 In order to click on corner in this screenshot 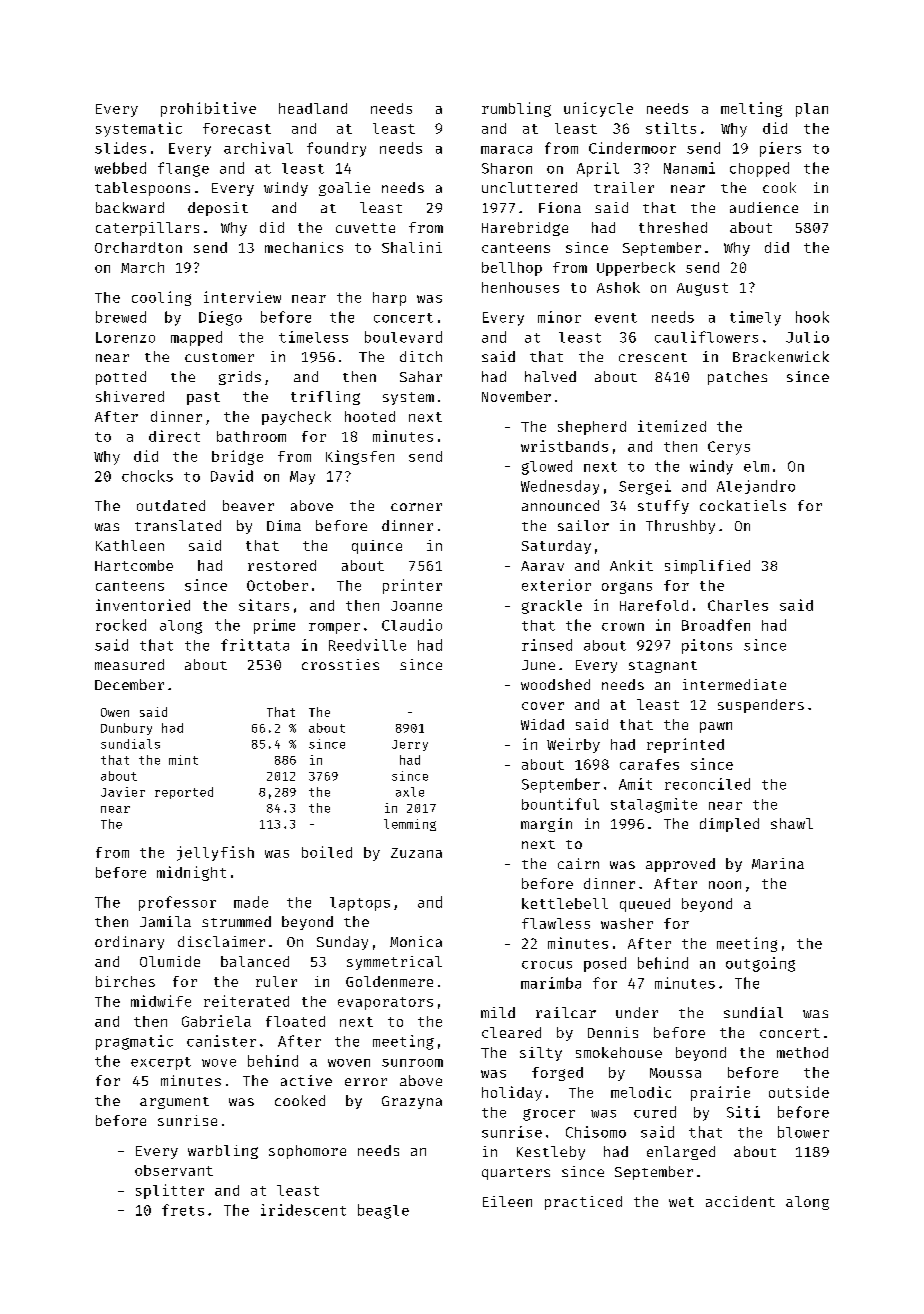, I will do `click(416, 507)`.
